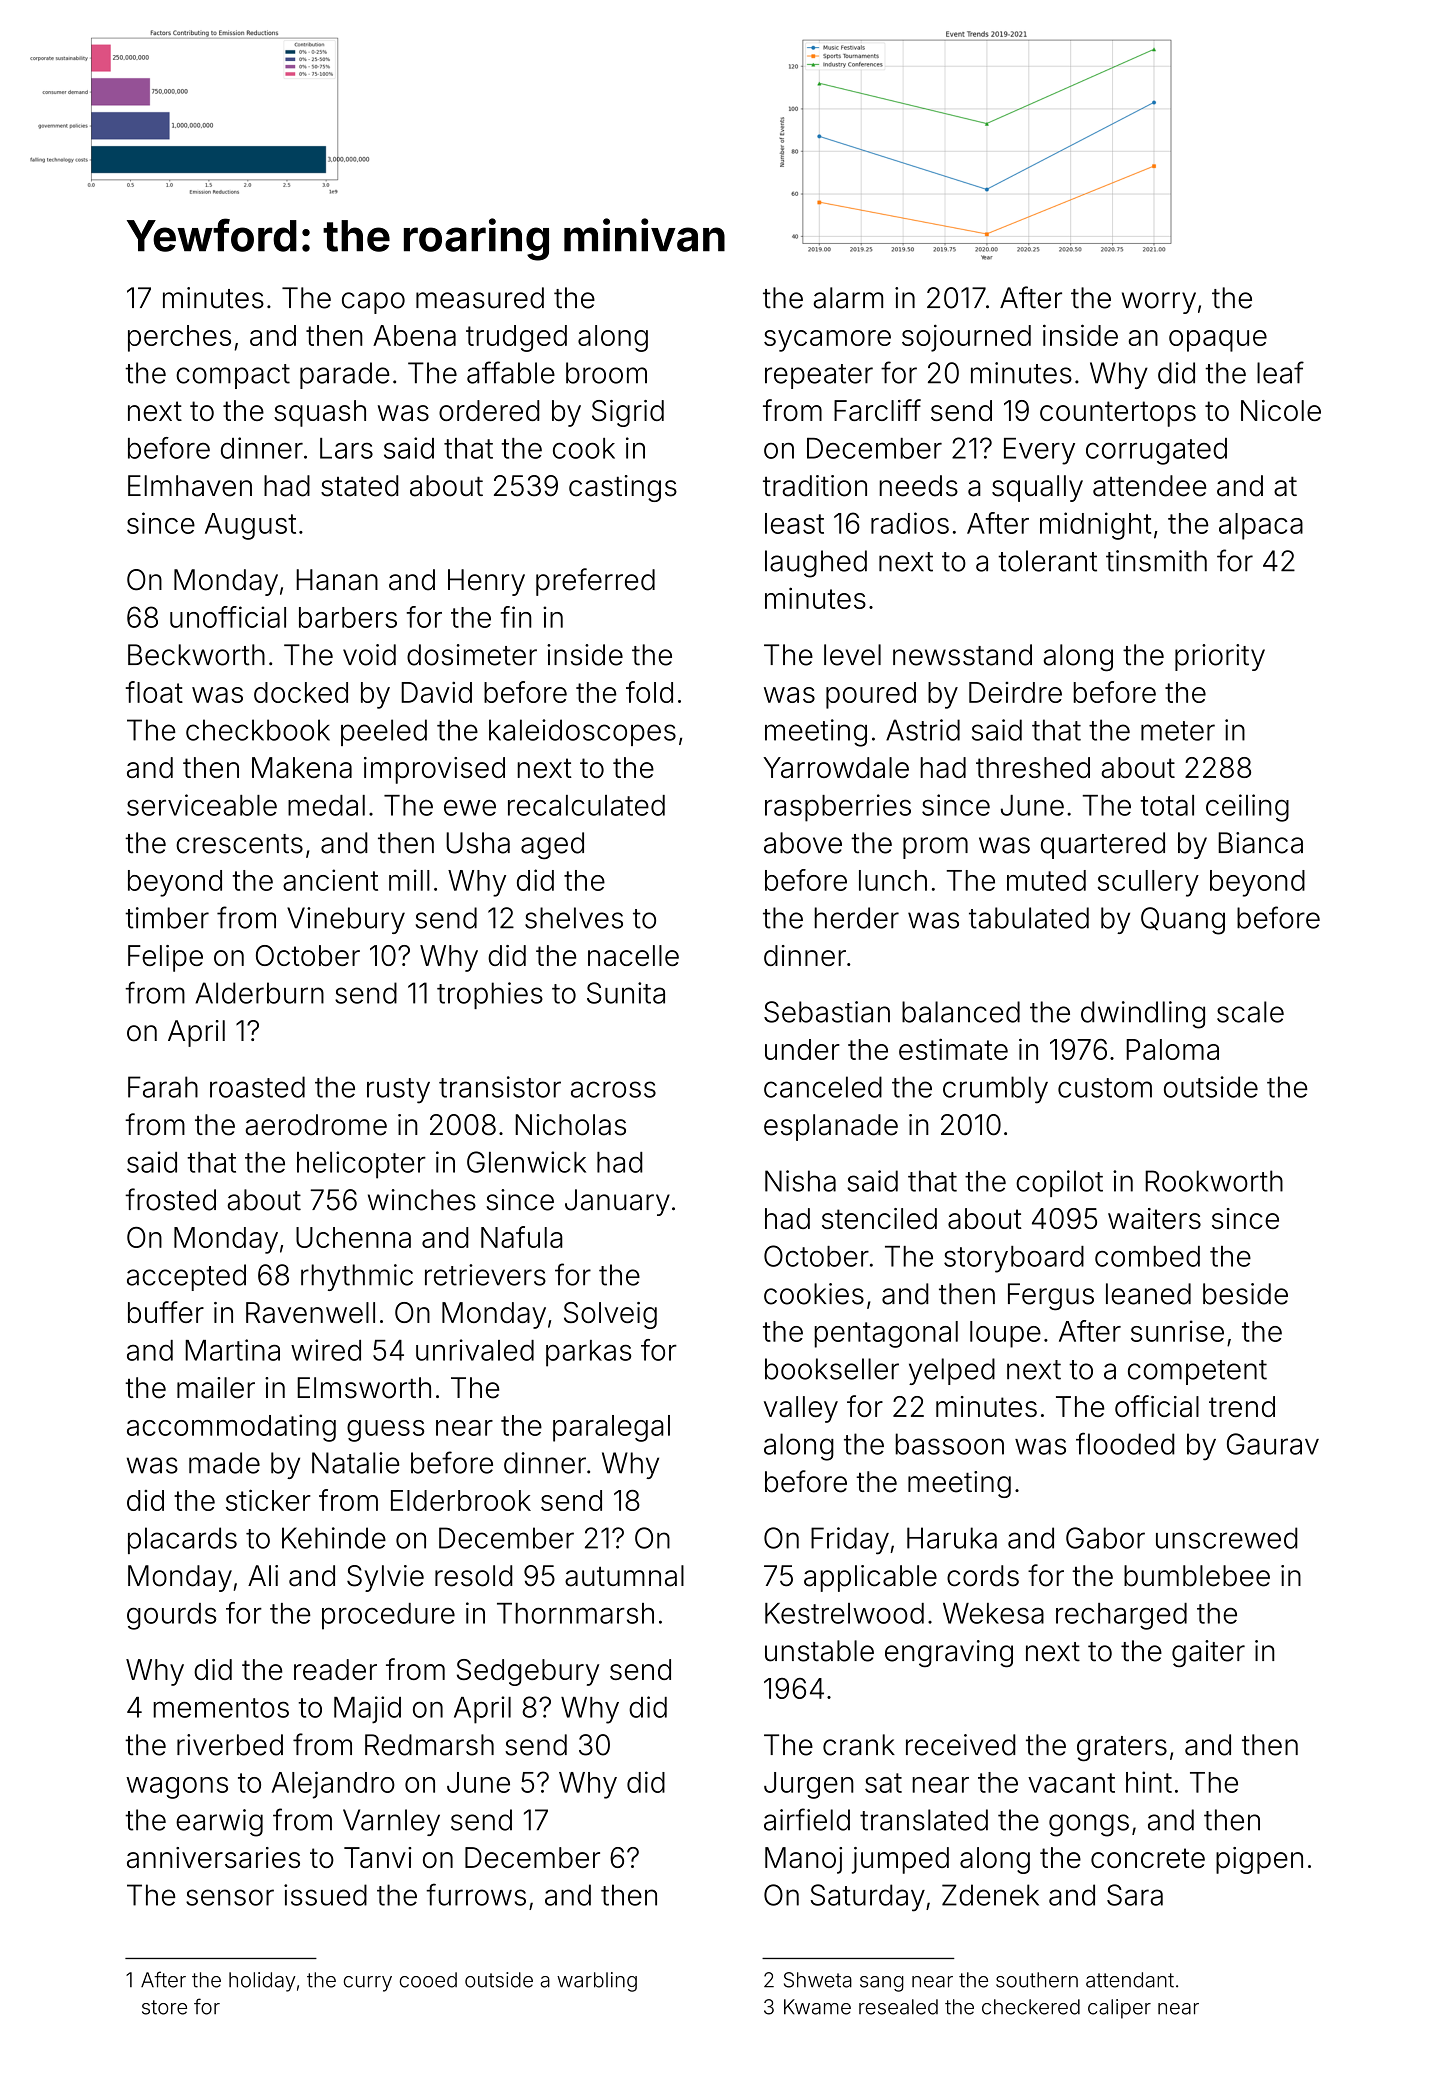 The width and height of the document is (1450, 2100). What do you see at coordinates (848, 298) in the document?
I see `alarm` at bounding box center [848, 298].
